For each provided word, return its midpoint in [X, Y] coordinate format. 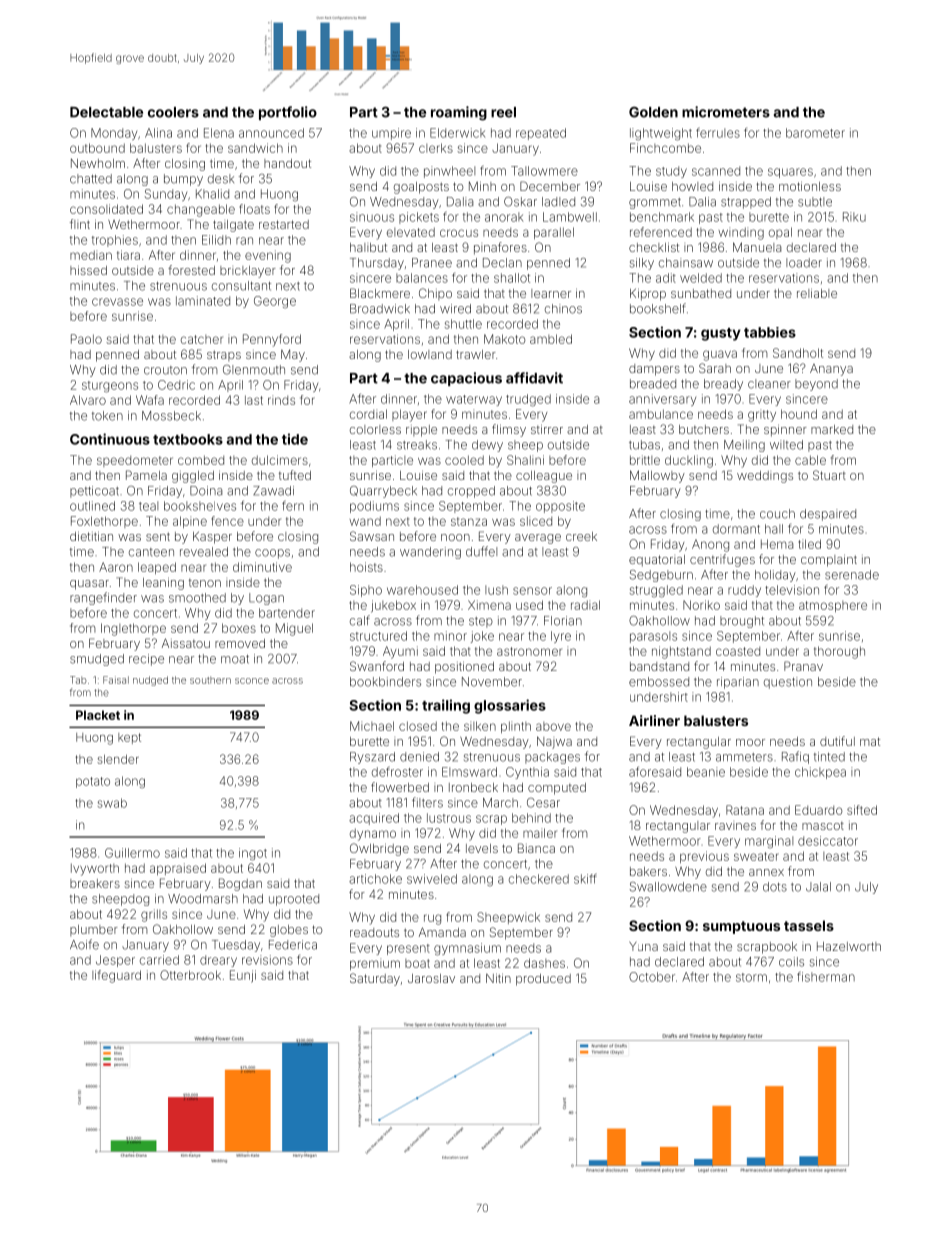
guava [720, 355]
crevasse [117, 302]
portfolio [288, 113]
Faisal [116, 680]
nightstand [681, 652]
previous [704, 857]
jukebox [393, 606]
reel [503, 112]
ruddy [744, 591]
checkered [539, 879]
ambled [551, 339]
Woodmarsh [203, 899]
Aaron [116, 567]
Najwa [554, 742]
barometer [815, 133]
